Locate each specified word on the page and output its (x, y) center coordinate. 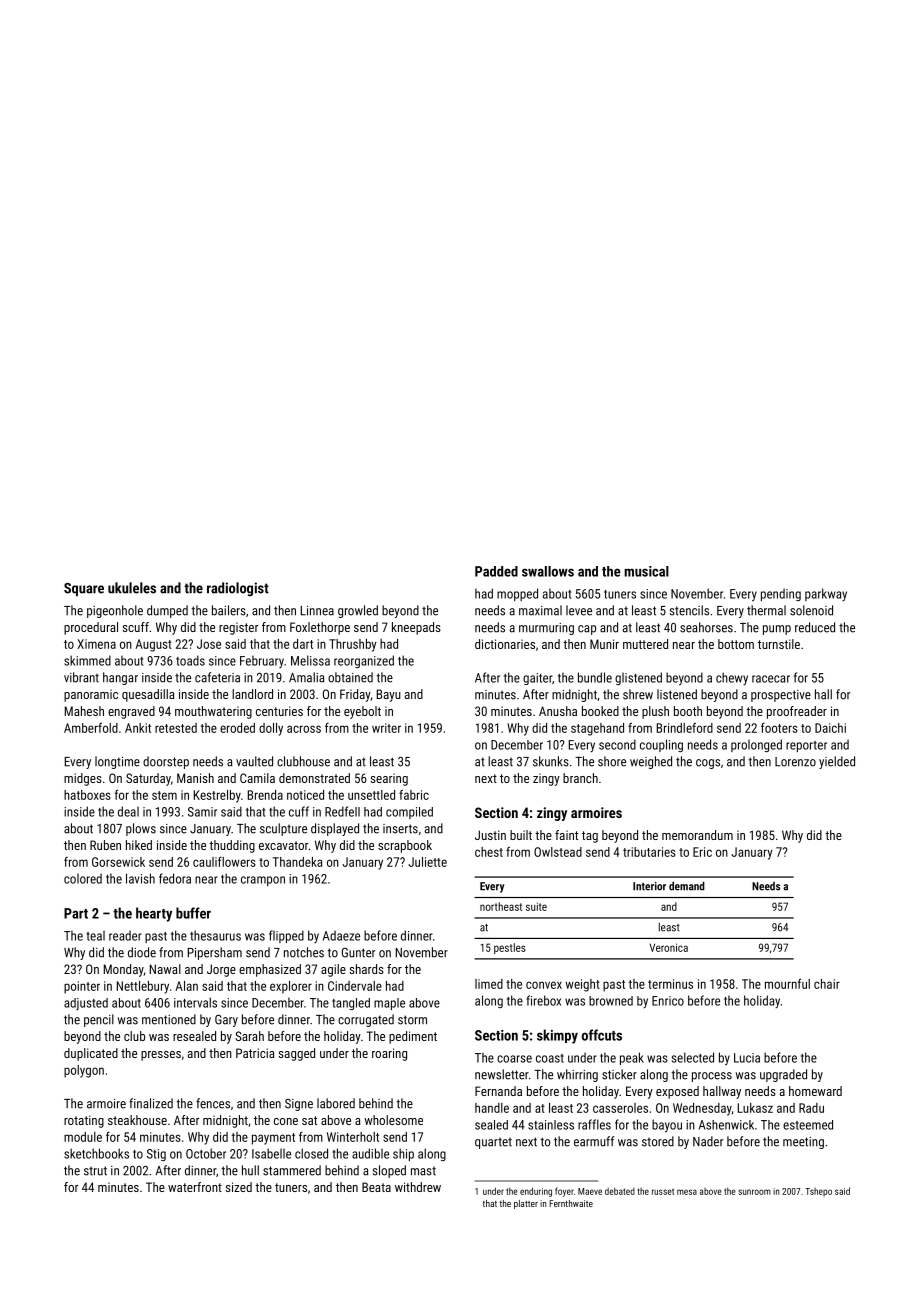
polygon (84, 1071)
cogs (708, 764)
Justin (490, 835)
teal (95, 936)
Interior (649, 886)
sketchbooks (96, 1153)
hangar (120, 678)
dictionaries (505, 644)
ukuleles (132, 588)
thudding (232, 846)
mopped (517, 594)
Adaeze (341, 935)
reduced (815, 627)
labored (336, 1103)
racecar (771, 679)
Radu (811, 1108)
